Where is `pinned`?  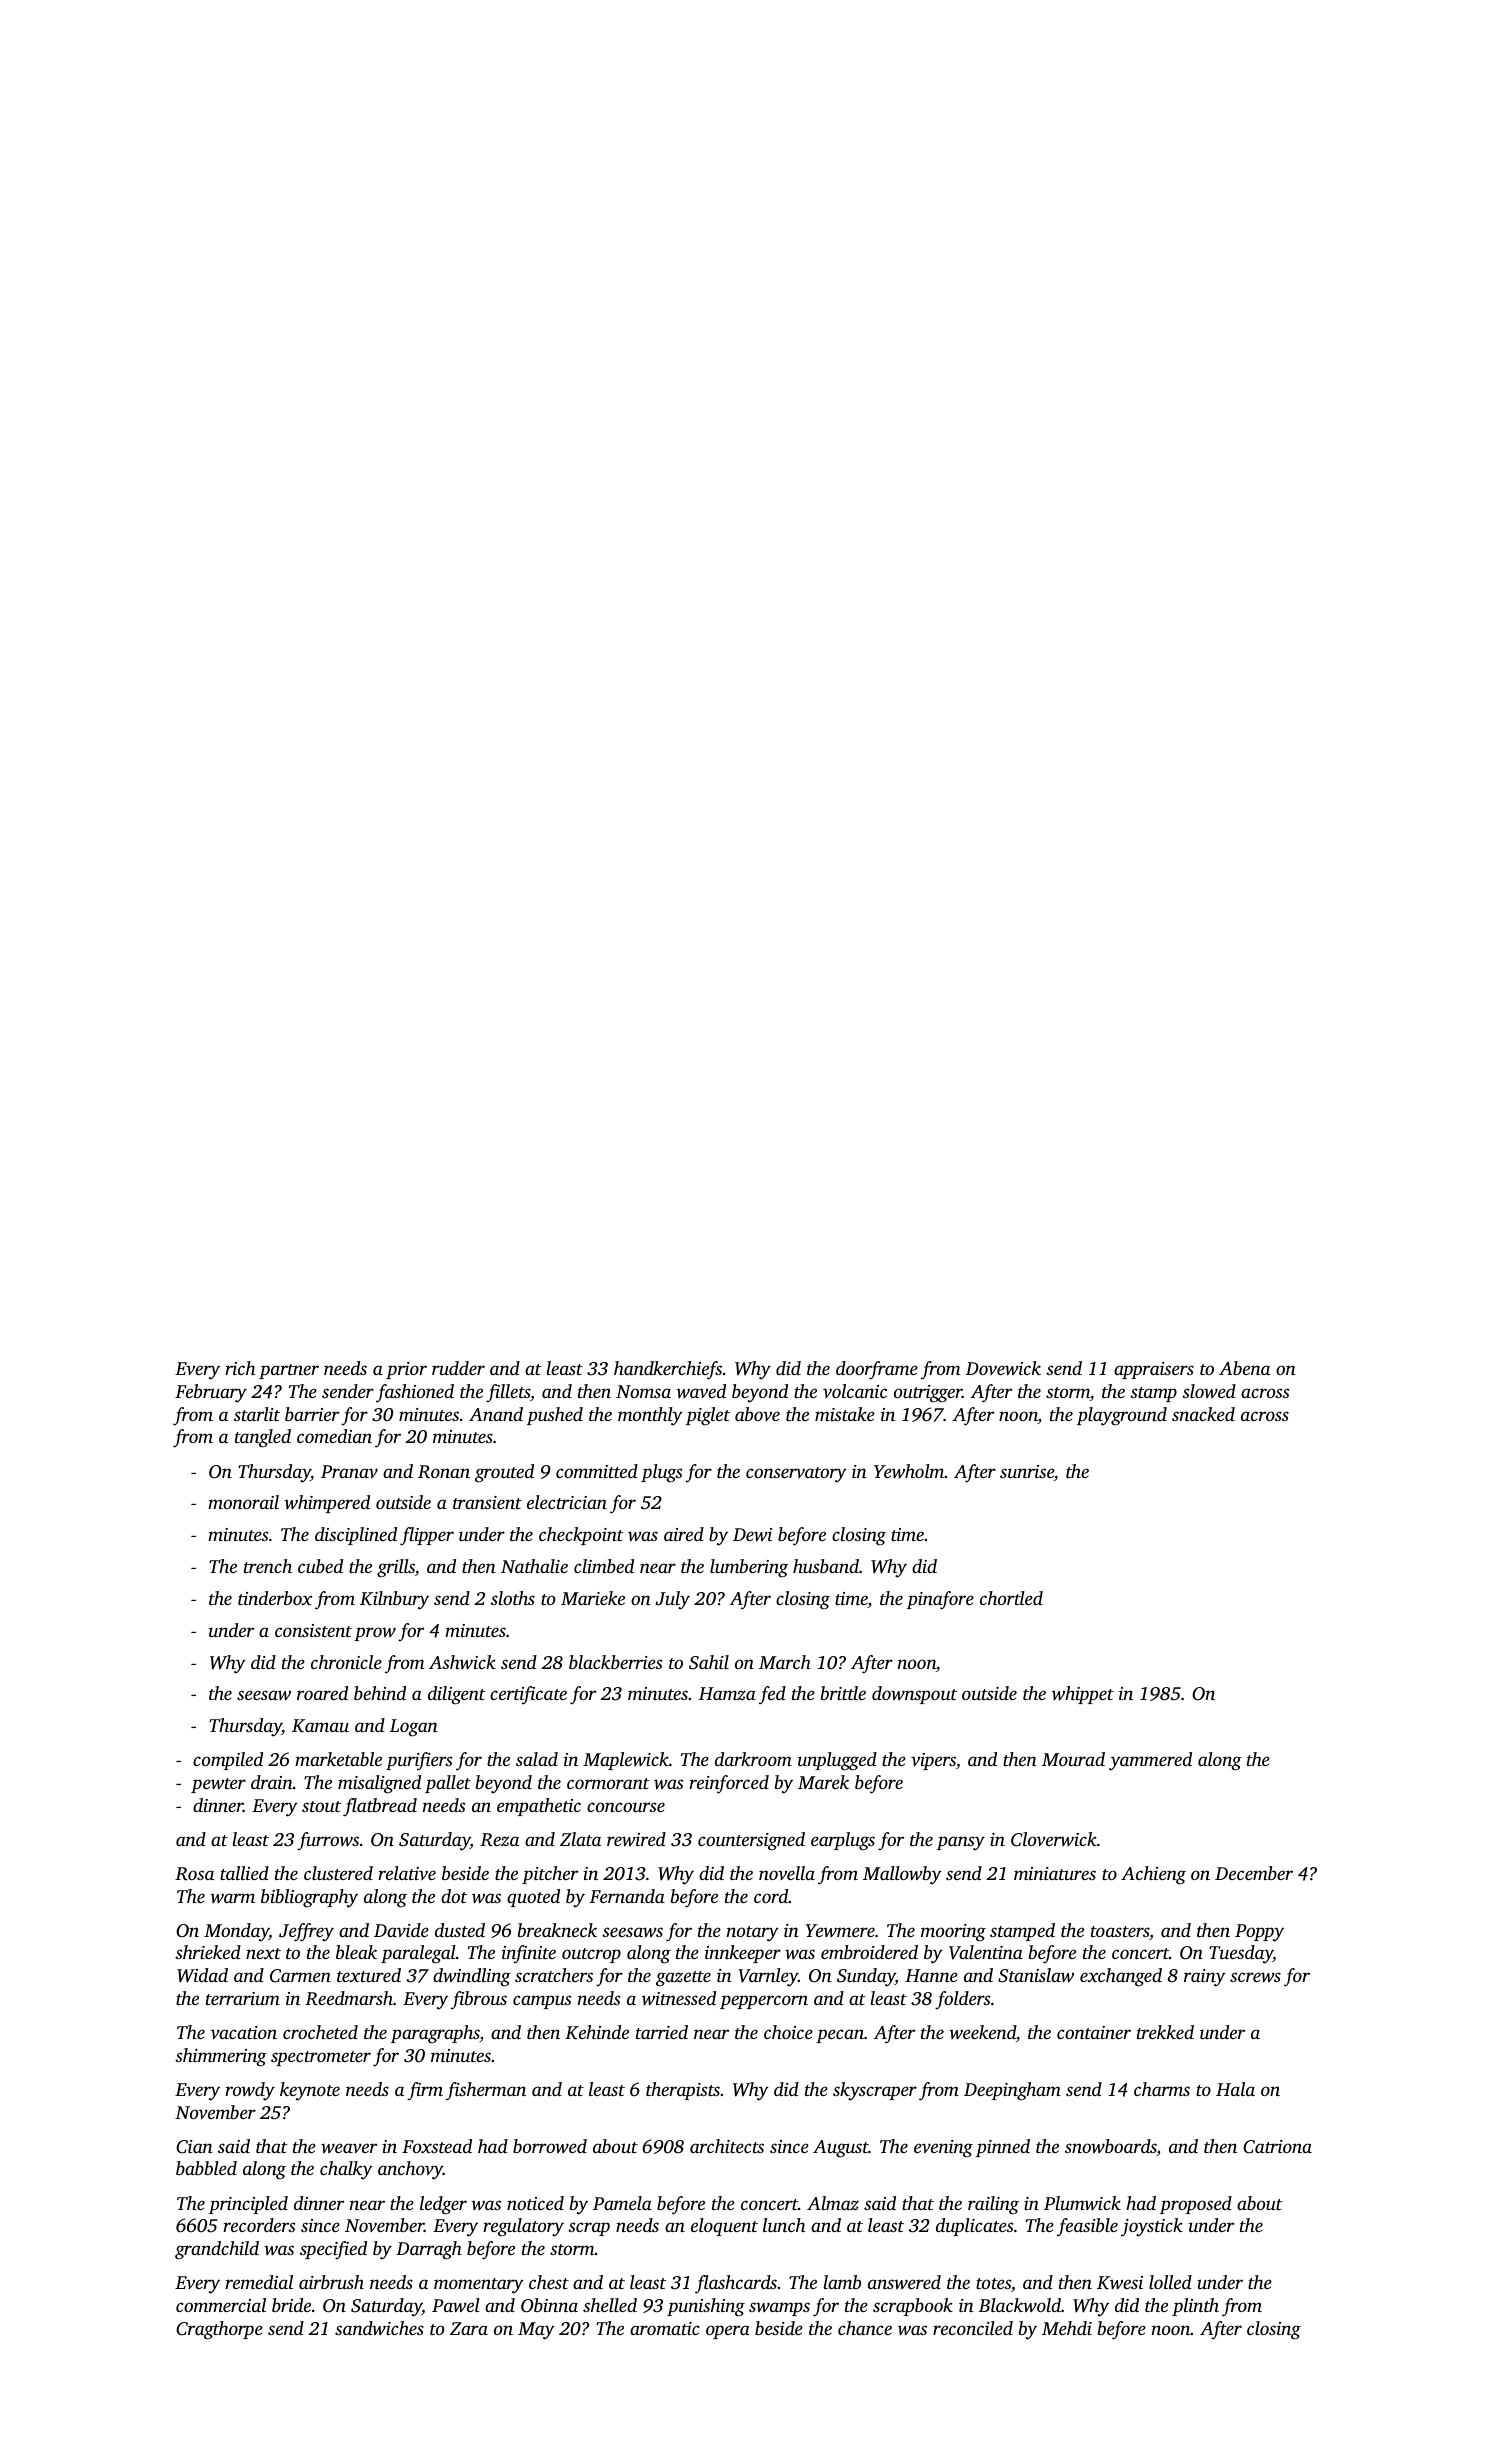 pinned is located at coordinates (1003, 2148).
